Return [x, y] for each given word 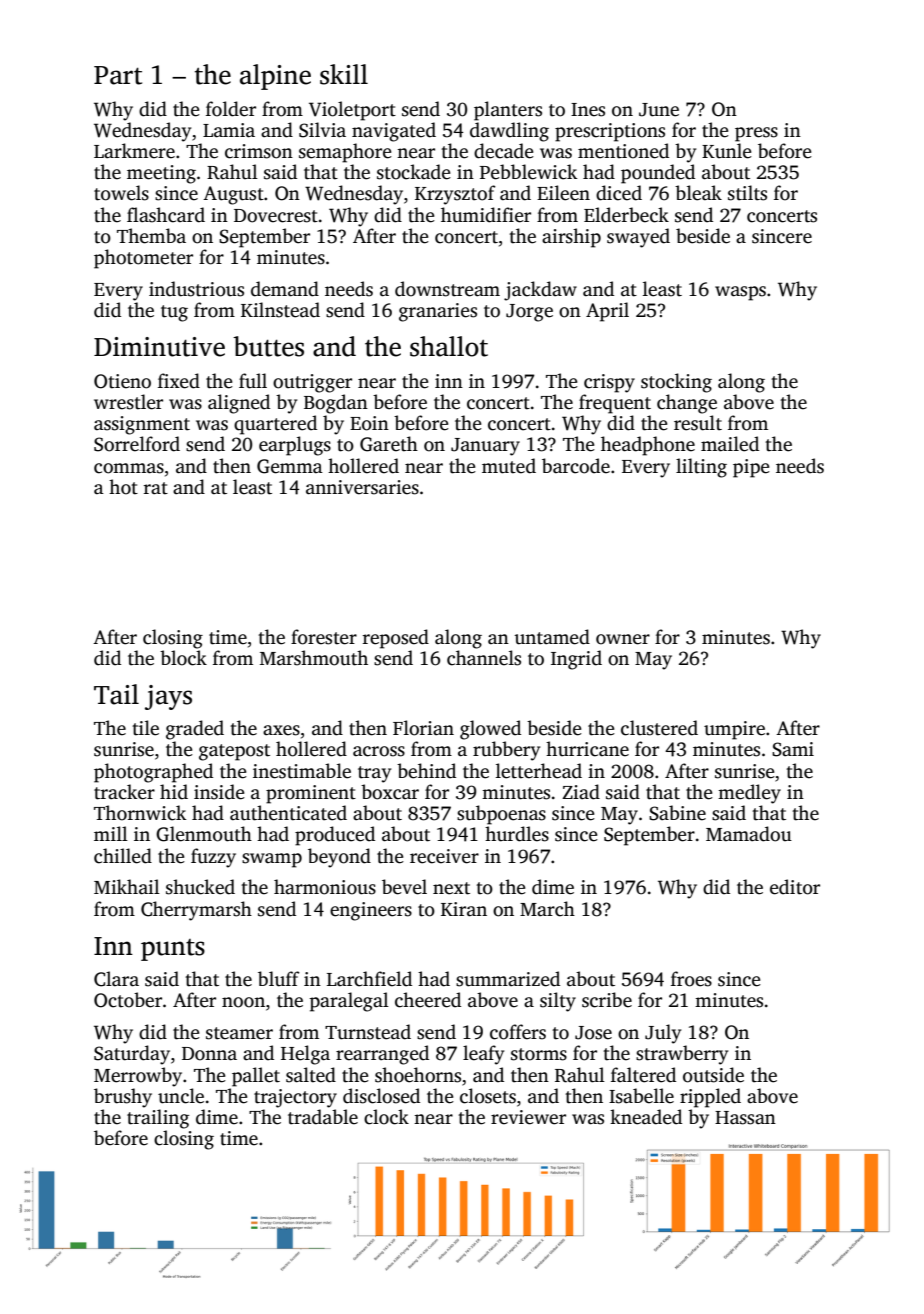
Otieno [122, 381]
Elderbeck [626, 215]
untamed [552, 637]
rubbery [506, 751]
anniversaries [362, 487]
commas [129, 468]
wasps [740, 293]
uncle [181, 1096]
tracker [124, 792]
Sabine [677, 813]
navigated [394, 132]
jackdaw [540, 291]
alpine [275, 77]
